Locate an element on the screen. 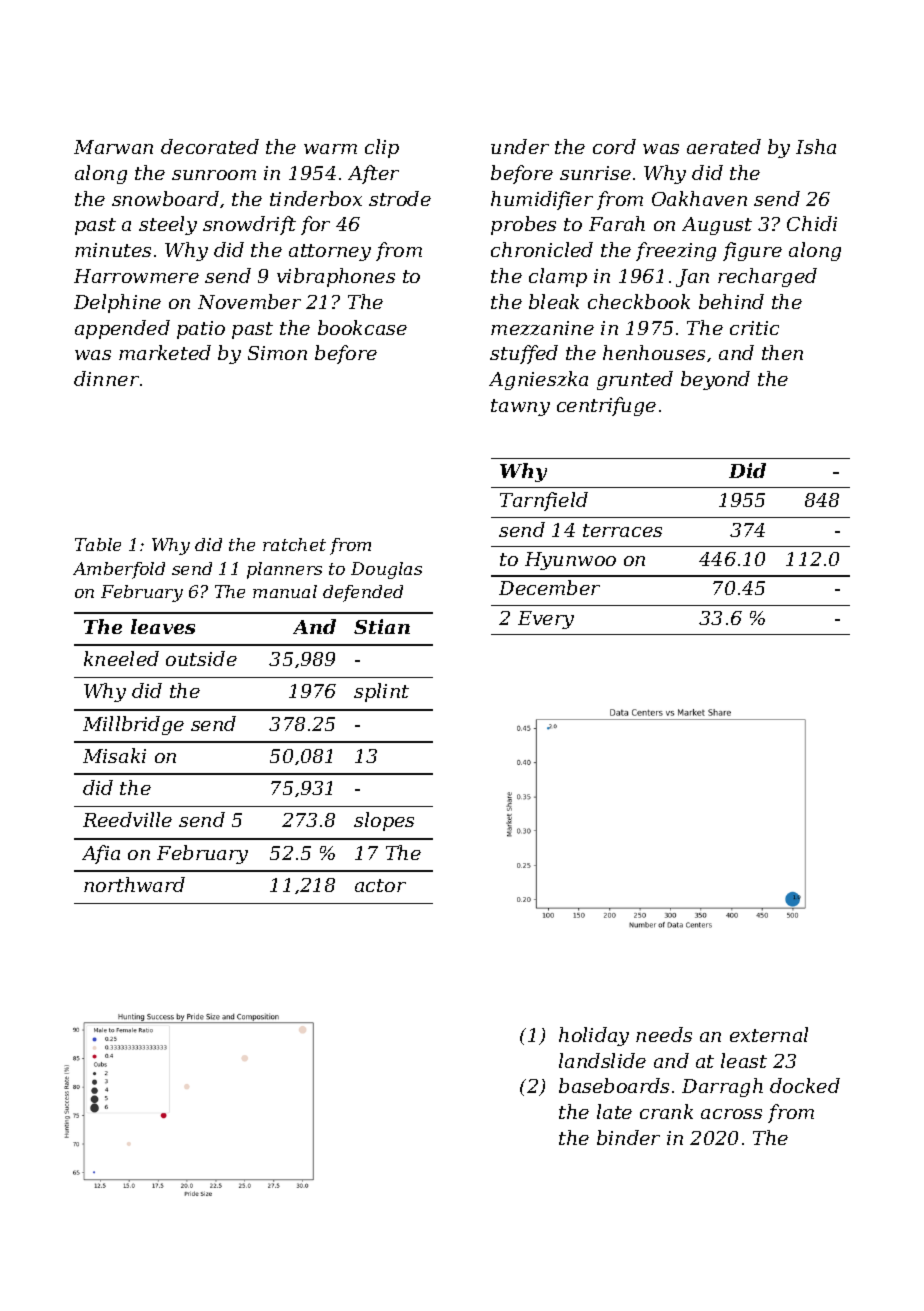 Image resolution: width=924 pixels, height=1311 pixels. actor is located at coordinates (380, 885).
